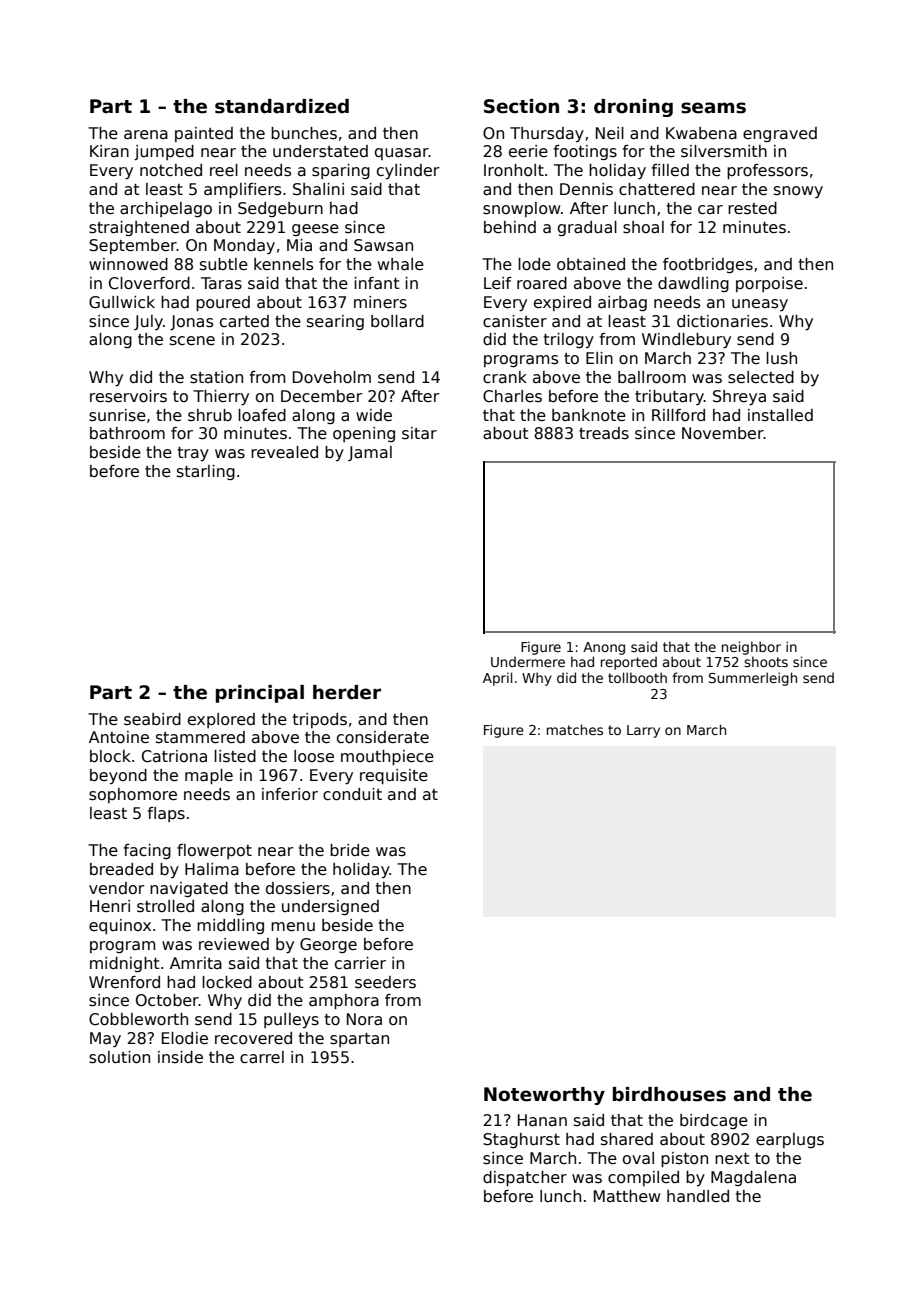 This image has width=924, height=1308. Describe the element at coordinates (383, 245) in the image. I see `Sawsan` at that location.
